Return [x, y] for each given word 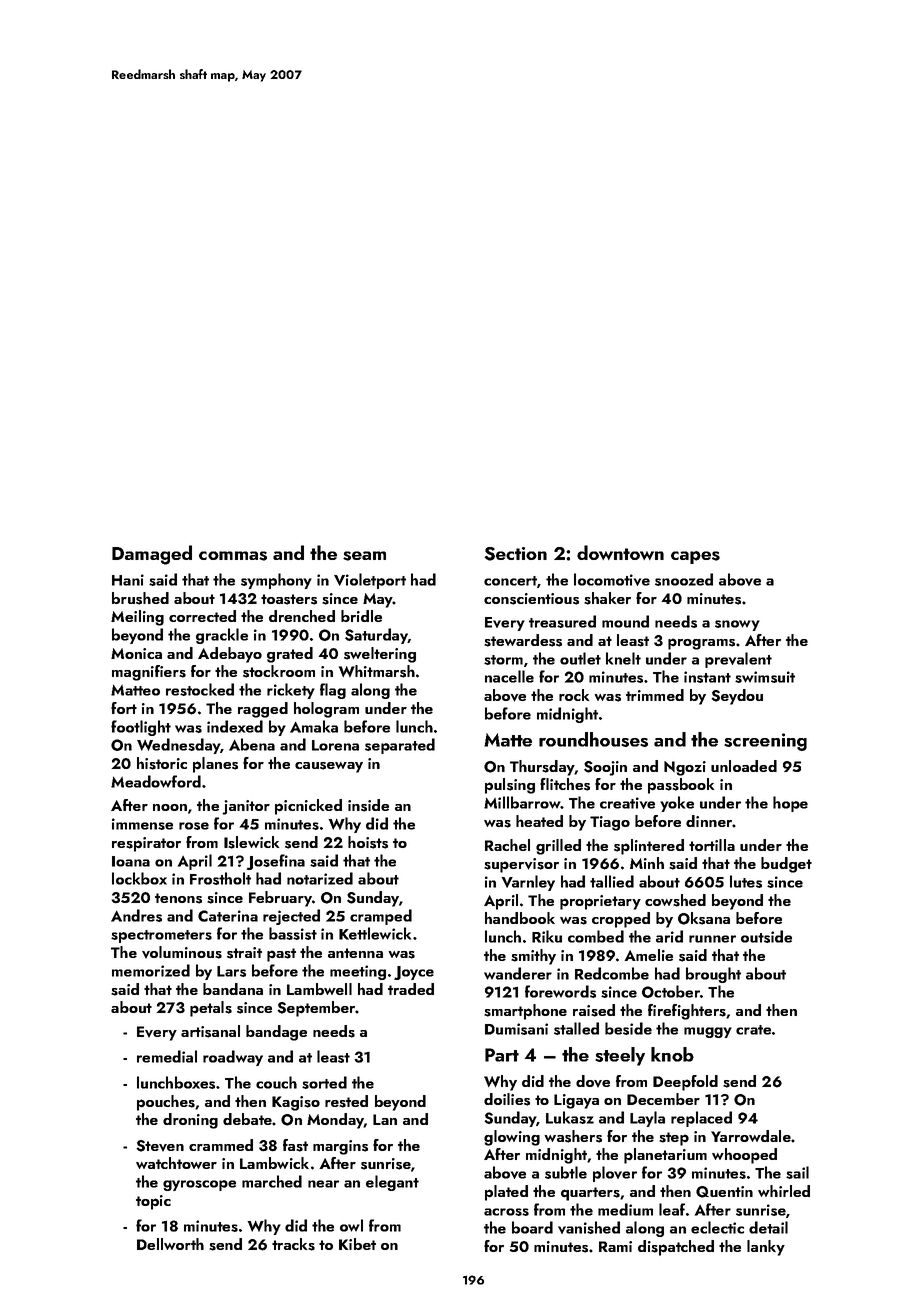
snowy [737, 625]
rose [194, 826]
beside [628, 1028]
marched [272, 1181]
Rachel [507, 845]
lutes [746, 881]
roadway [233, 1058]
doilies [507, 1099]
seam [364, 556]
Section [515, 554]
